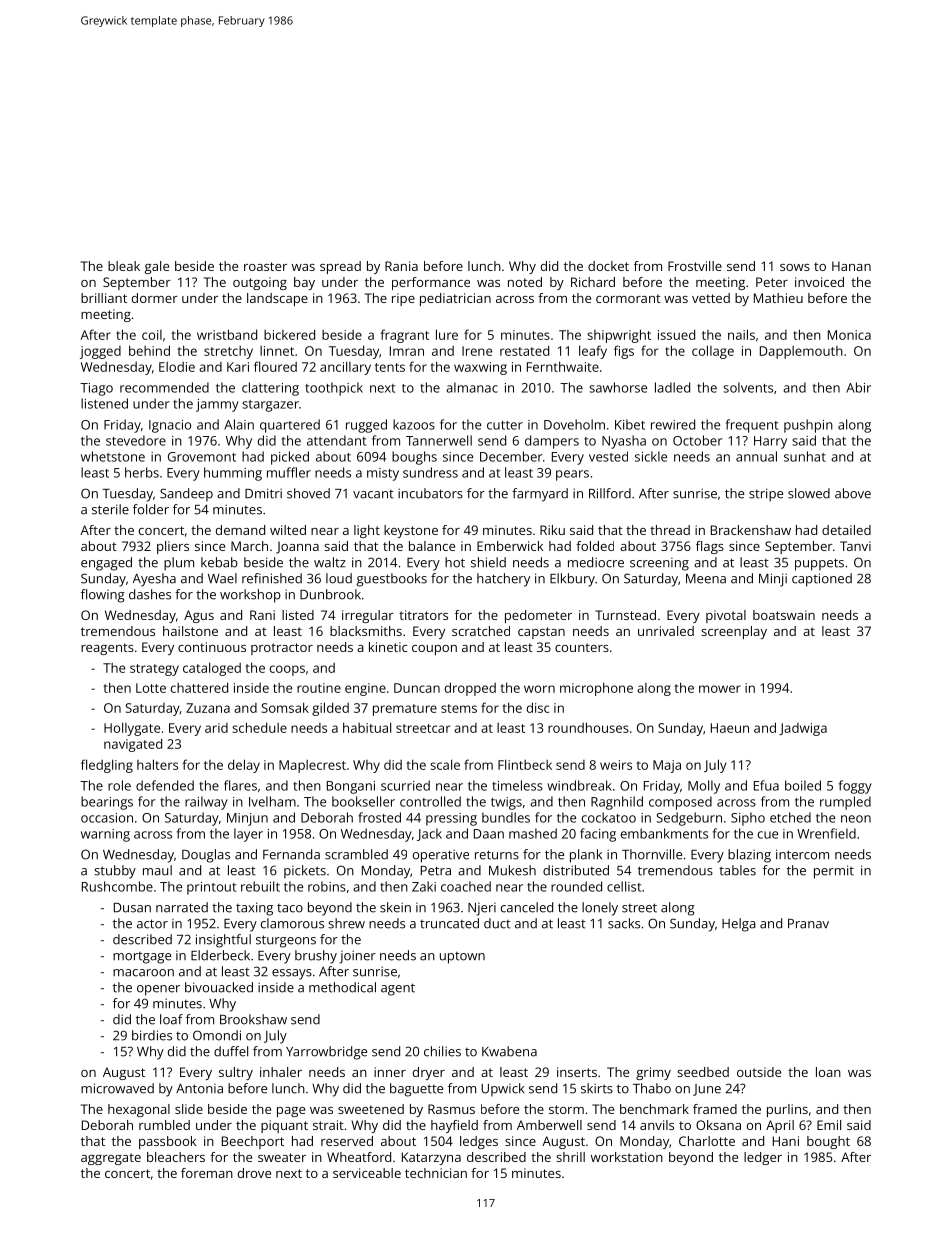 The image size is (952, 1233). What do you see at coordinates (312, 766) in the page?
I see `Maplecrest` at bounding box center [312, 766].
